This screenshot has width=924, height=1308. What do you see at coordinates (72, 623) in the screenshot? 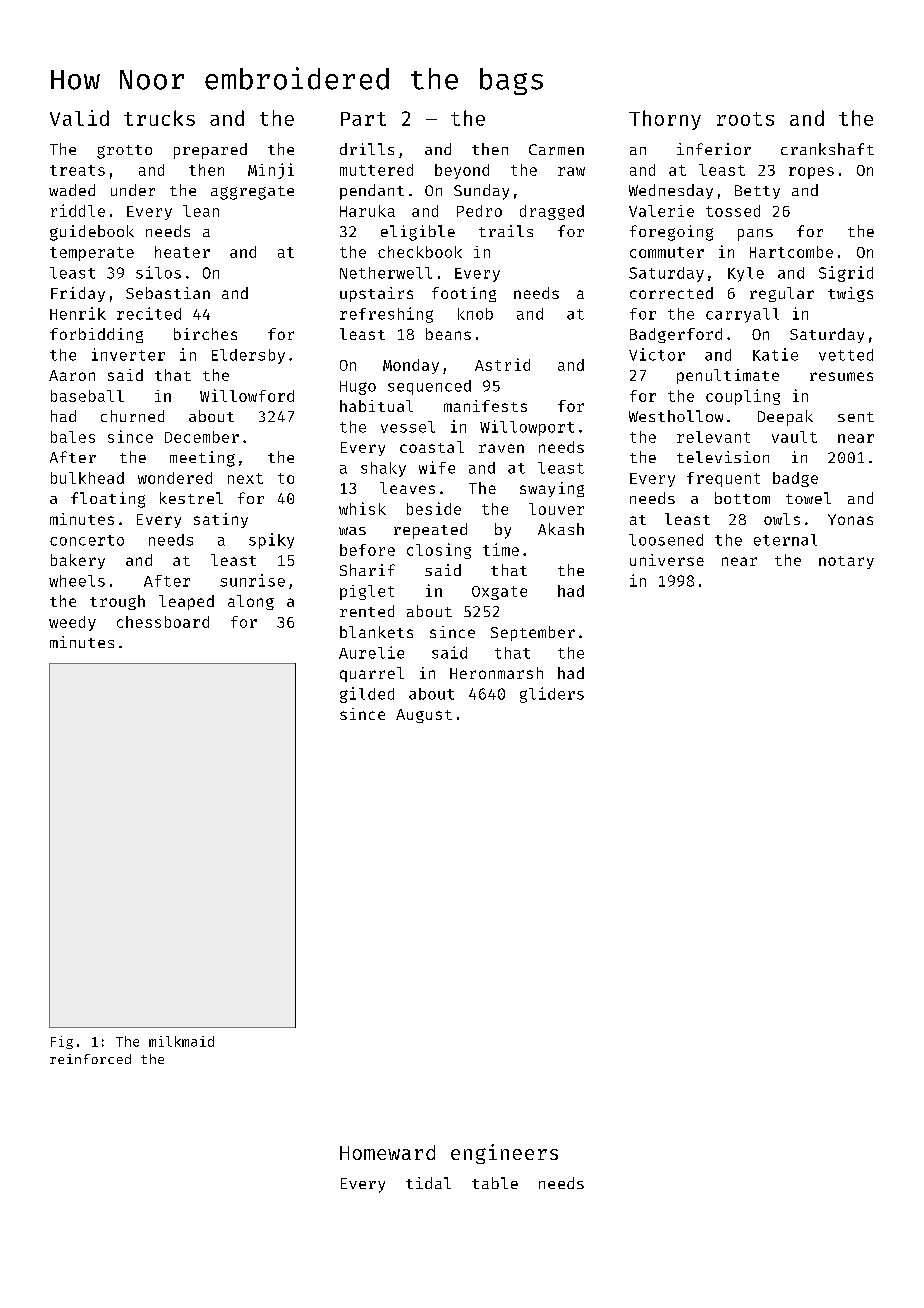
I see `weedy` at bounding box center [72, 623].
